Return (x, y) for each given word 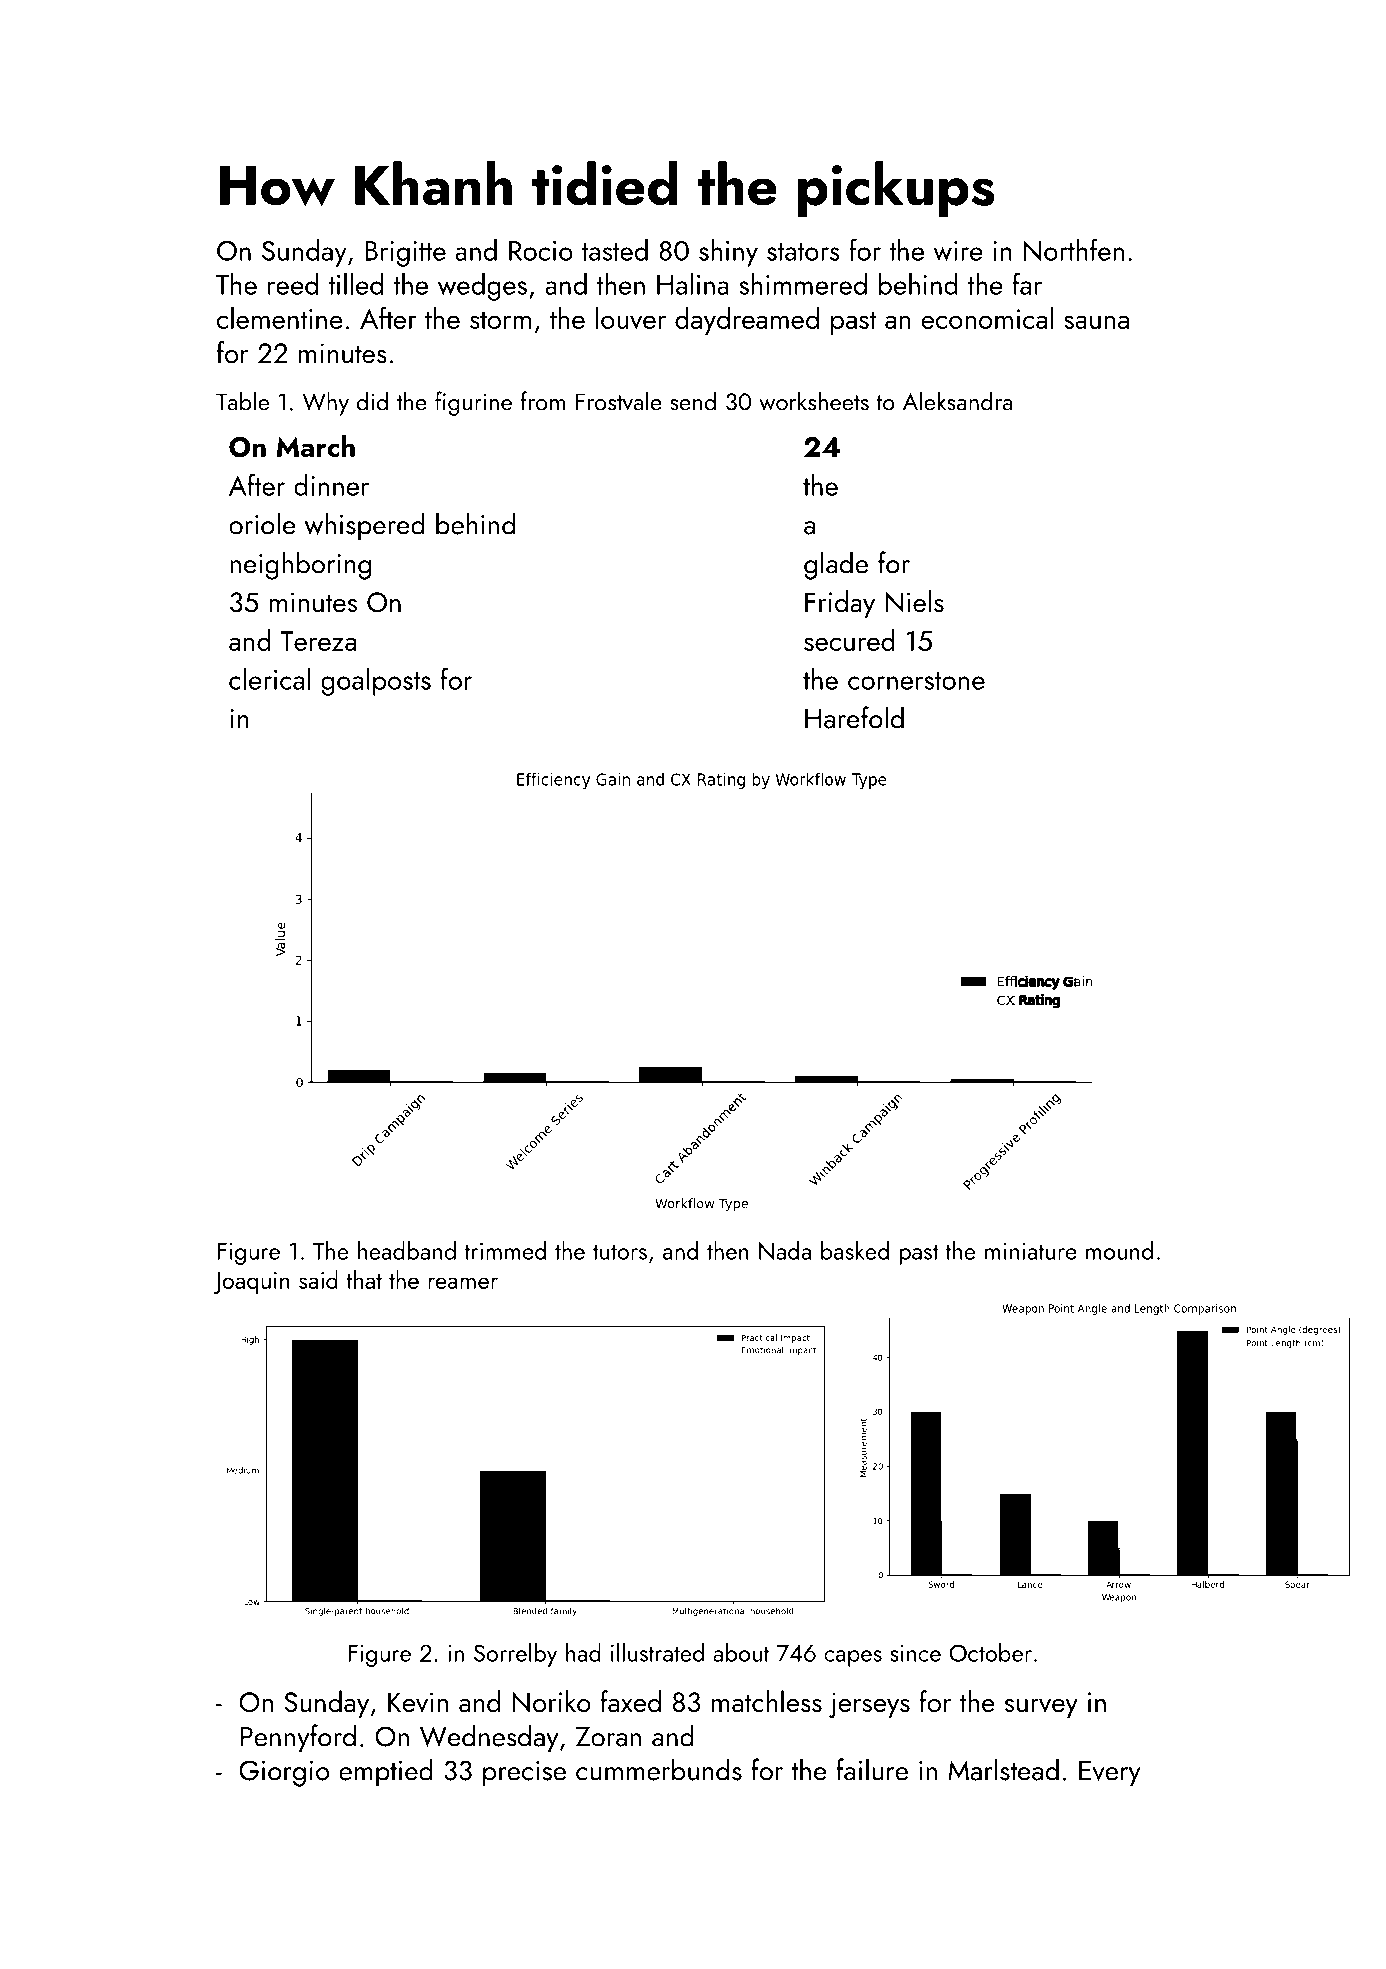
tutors (620, 1252)
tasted (615, 250)
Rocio (541, 251)
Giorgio (284, 1773)
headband (407, 1250)
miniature (1031, 1251)
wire (958, 251)
